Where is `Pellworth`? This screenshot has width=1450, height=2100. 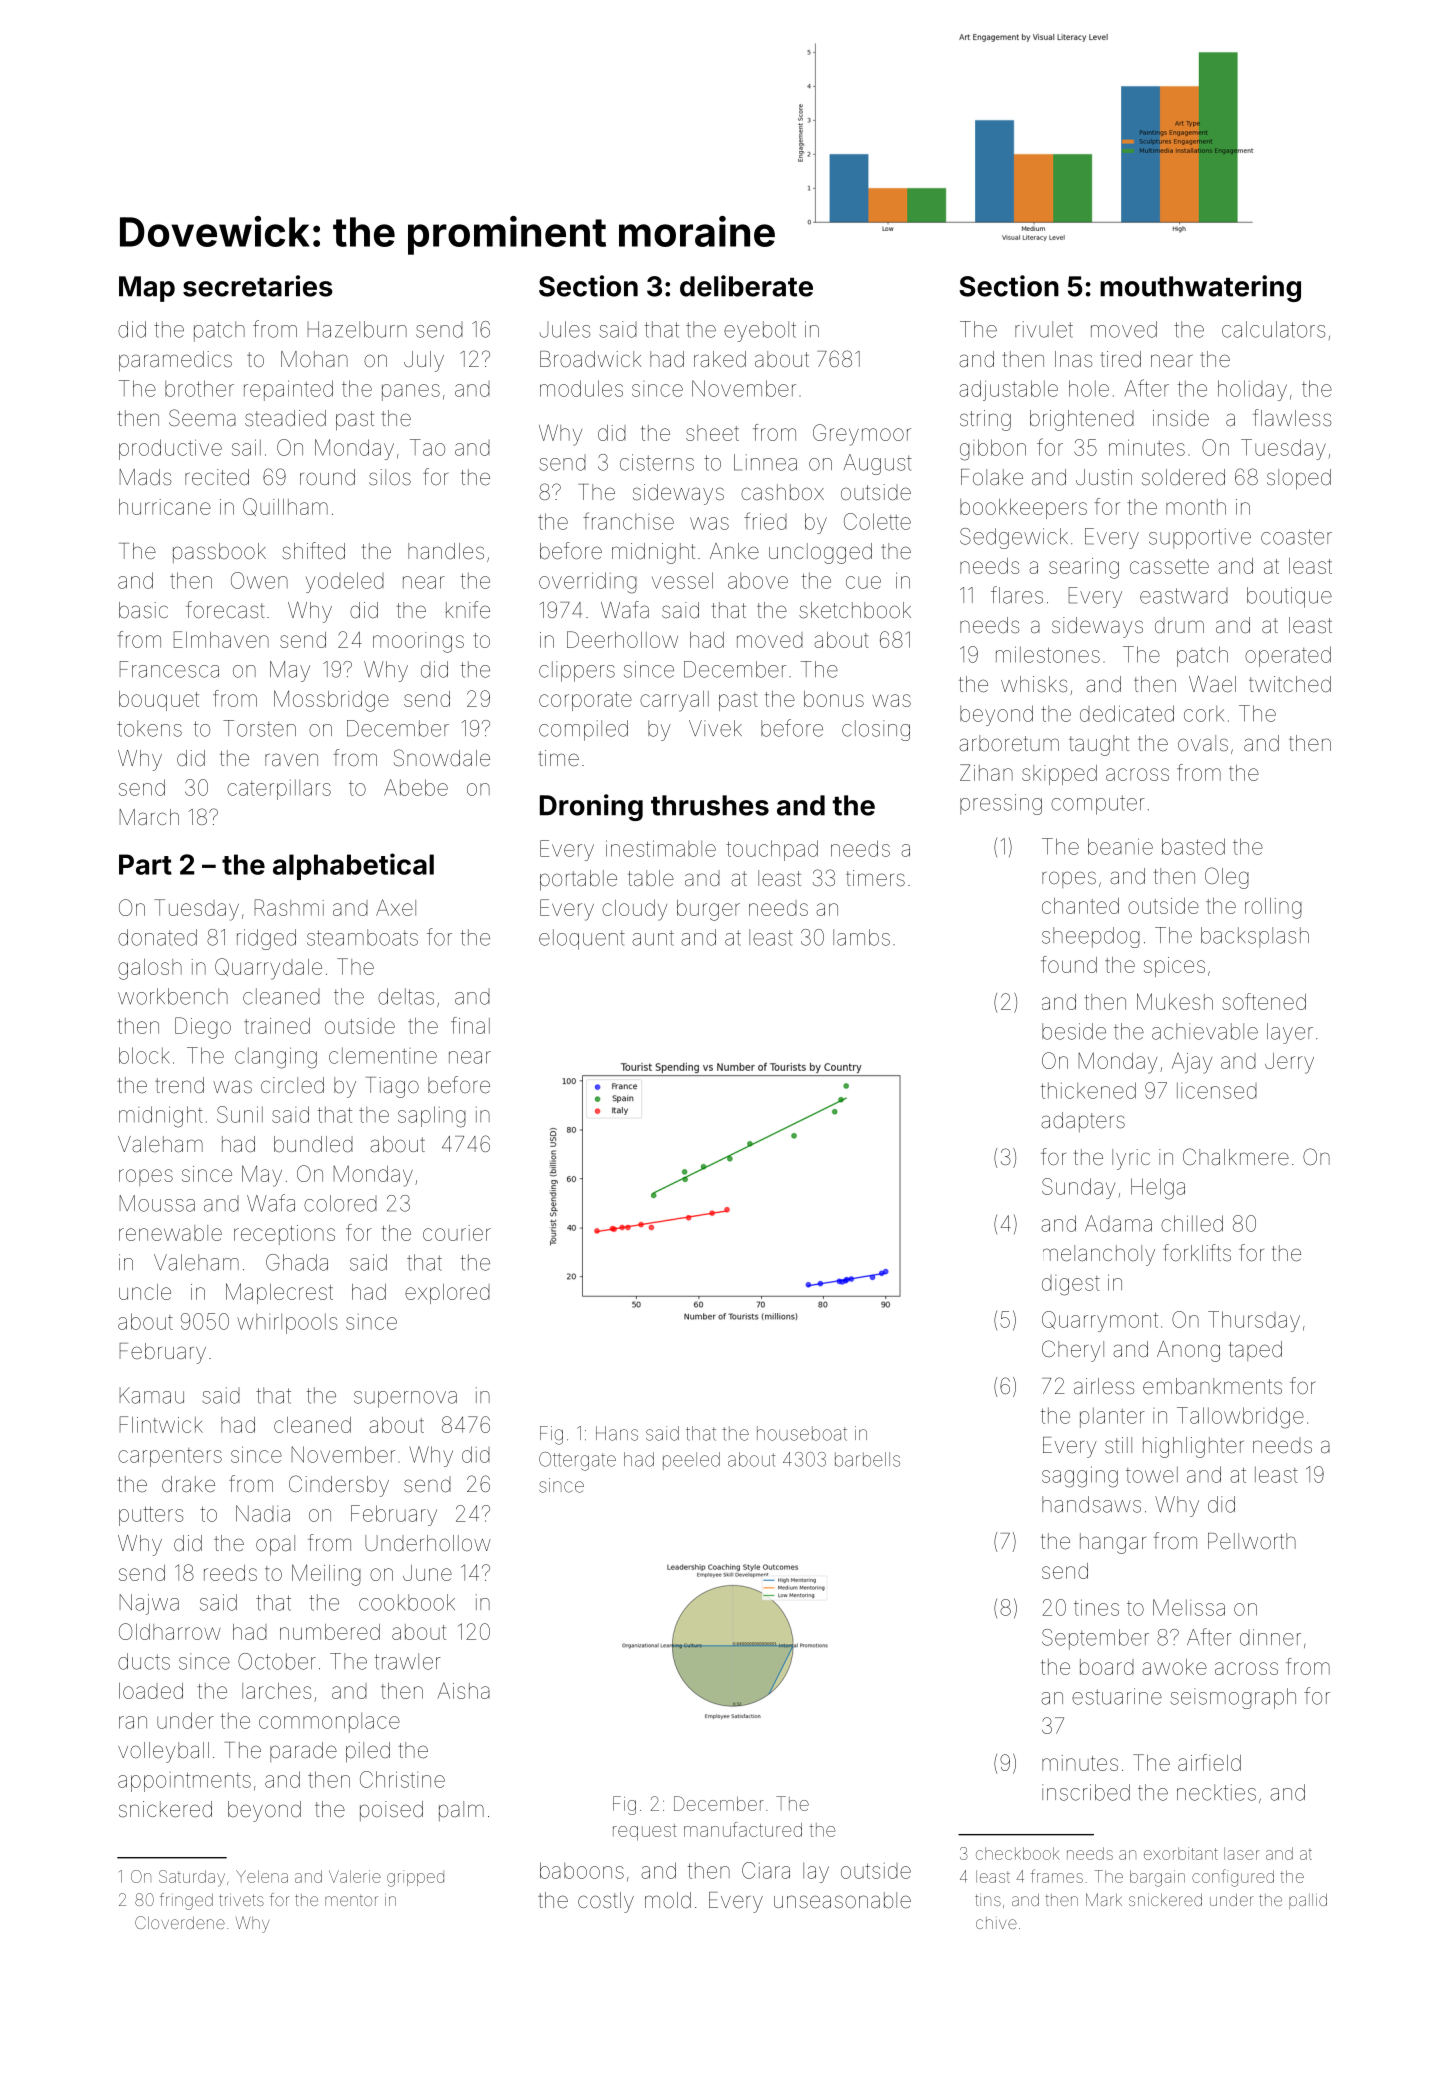 Pellworth is located at coordinates (1252, 1541).
